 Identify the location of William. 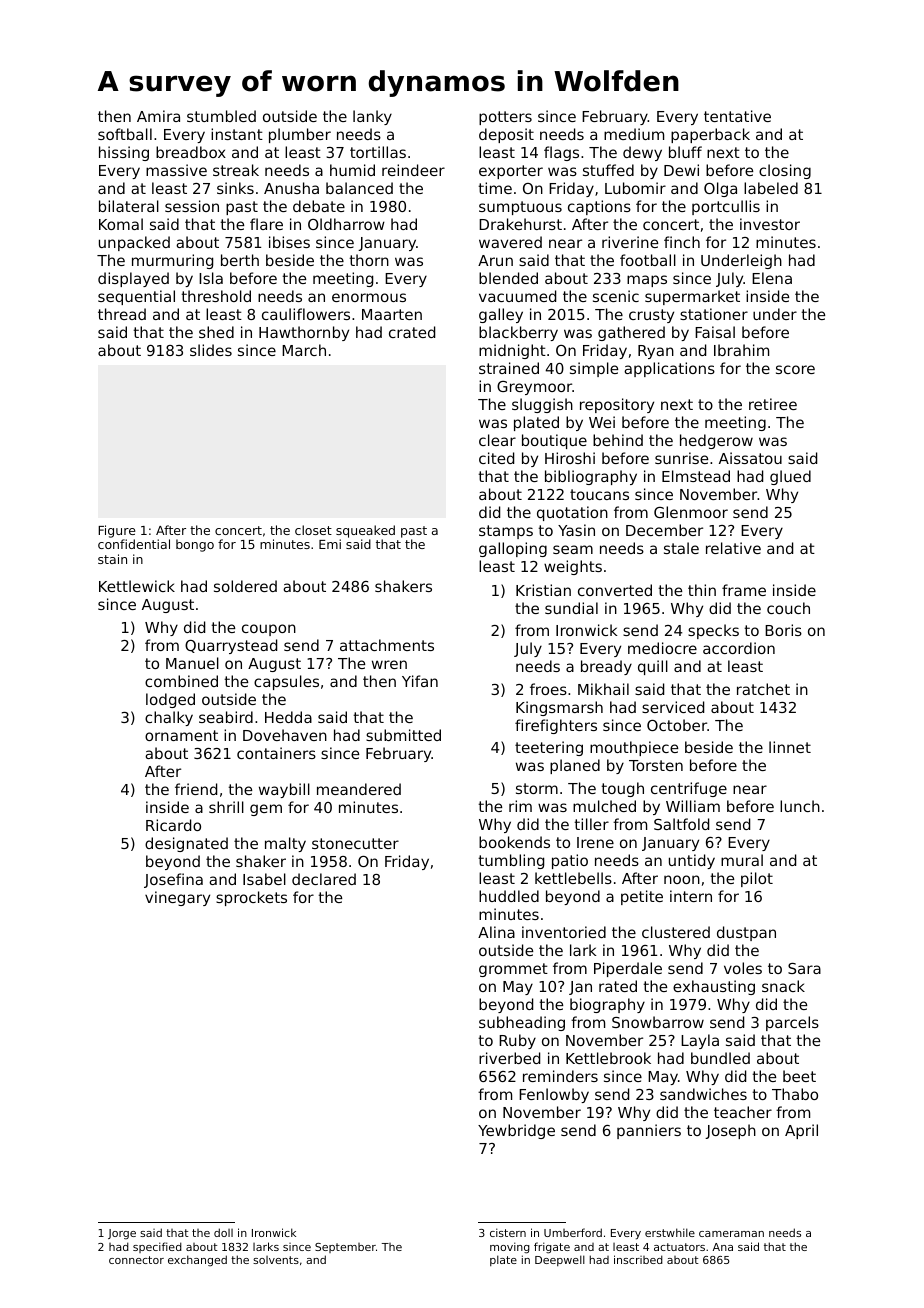
(693, 806).
